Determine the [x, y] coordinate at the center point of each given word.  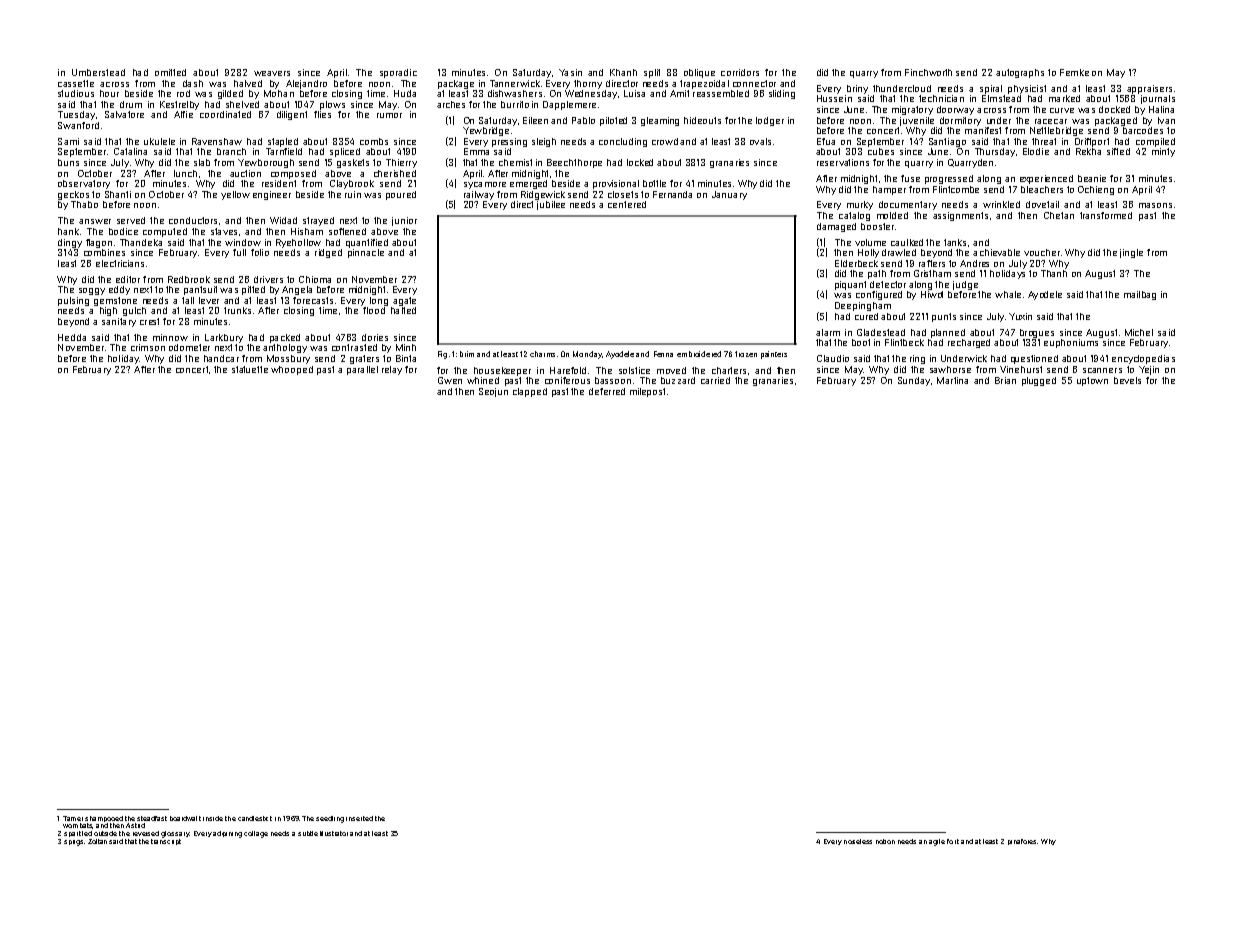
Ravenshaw [217, 141]
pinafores [1022, 842]
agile [937, 842]
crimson [148, 347]
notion [885, 841]
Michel [1139, 332]
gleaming [660, 121]
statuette [250, 369]
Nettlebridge [1056, 131]
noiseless [858, 841]
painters [774, 355]
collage [256, 834]
